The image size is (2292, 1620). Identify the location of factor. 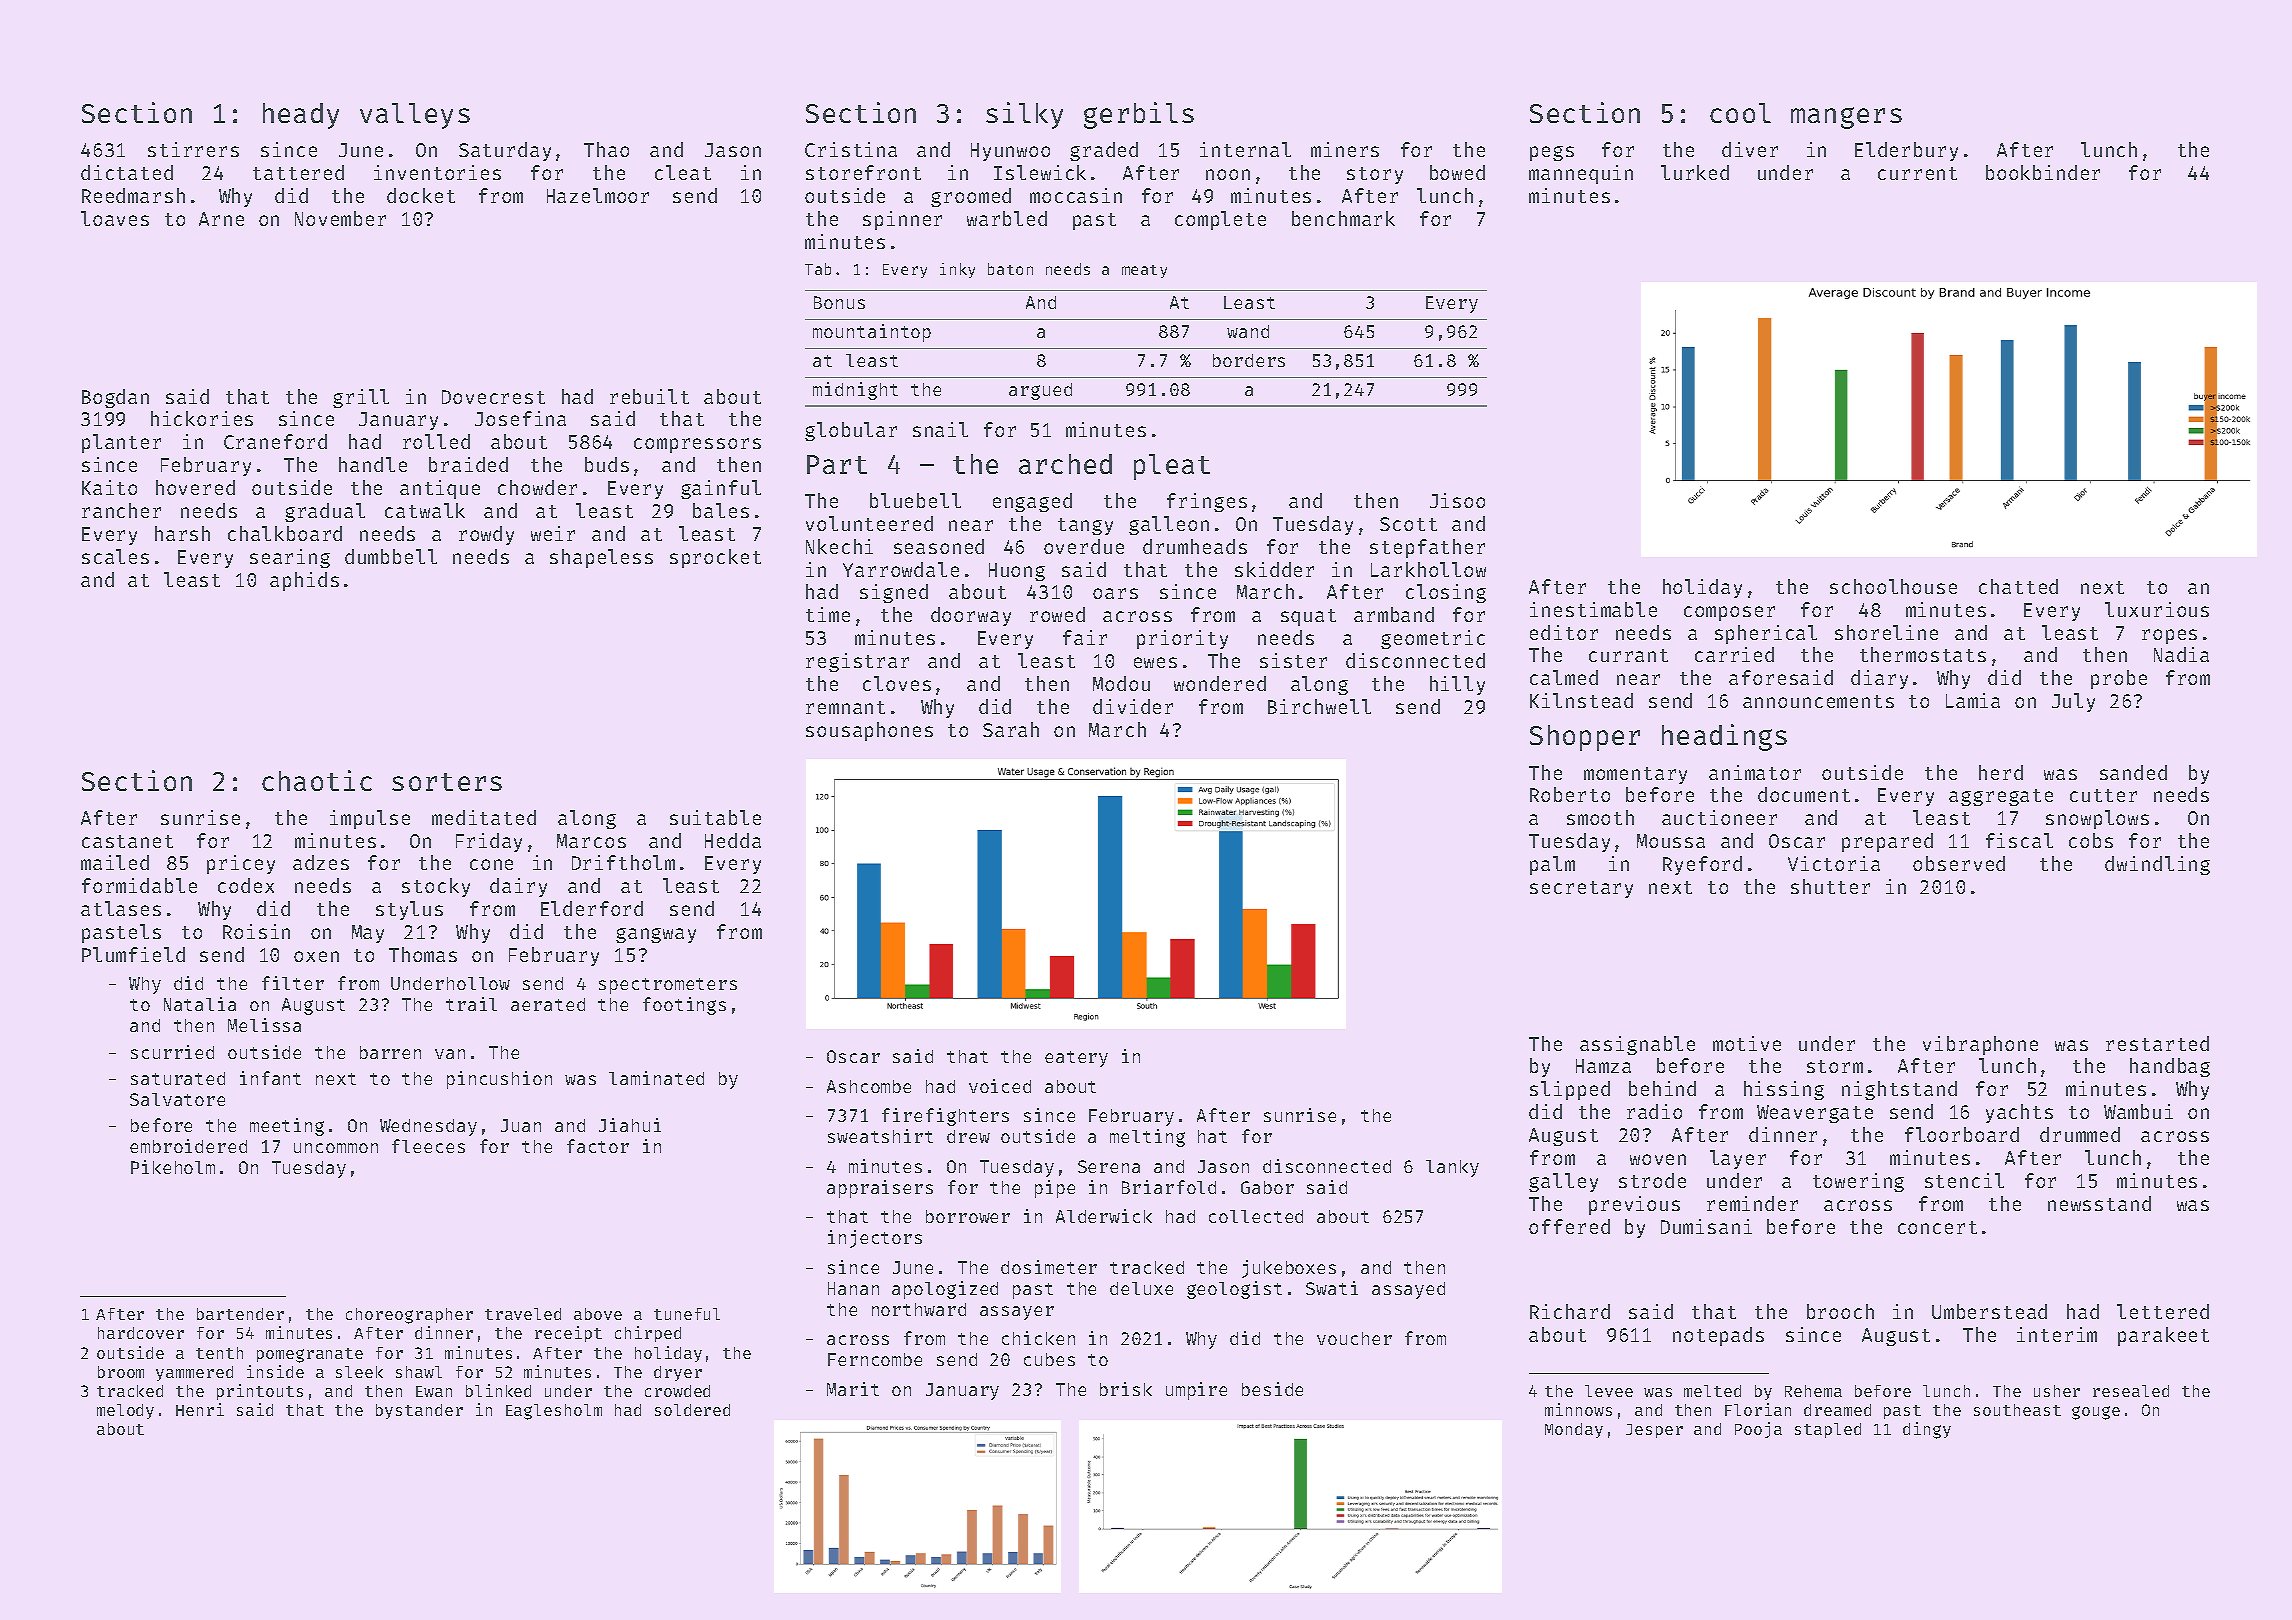
(598, 1146).
